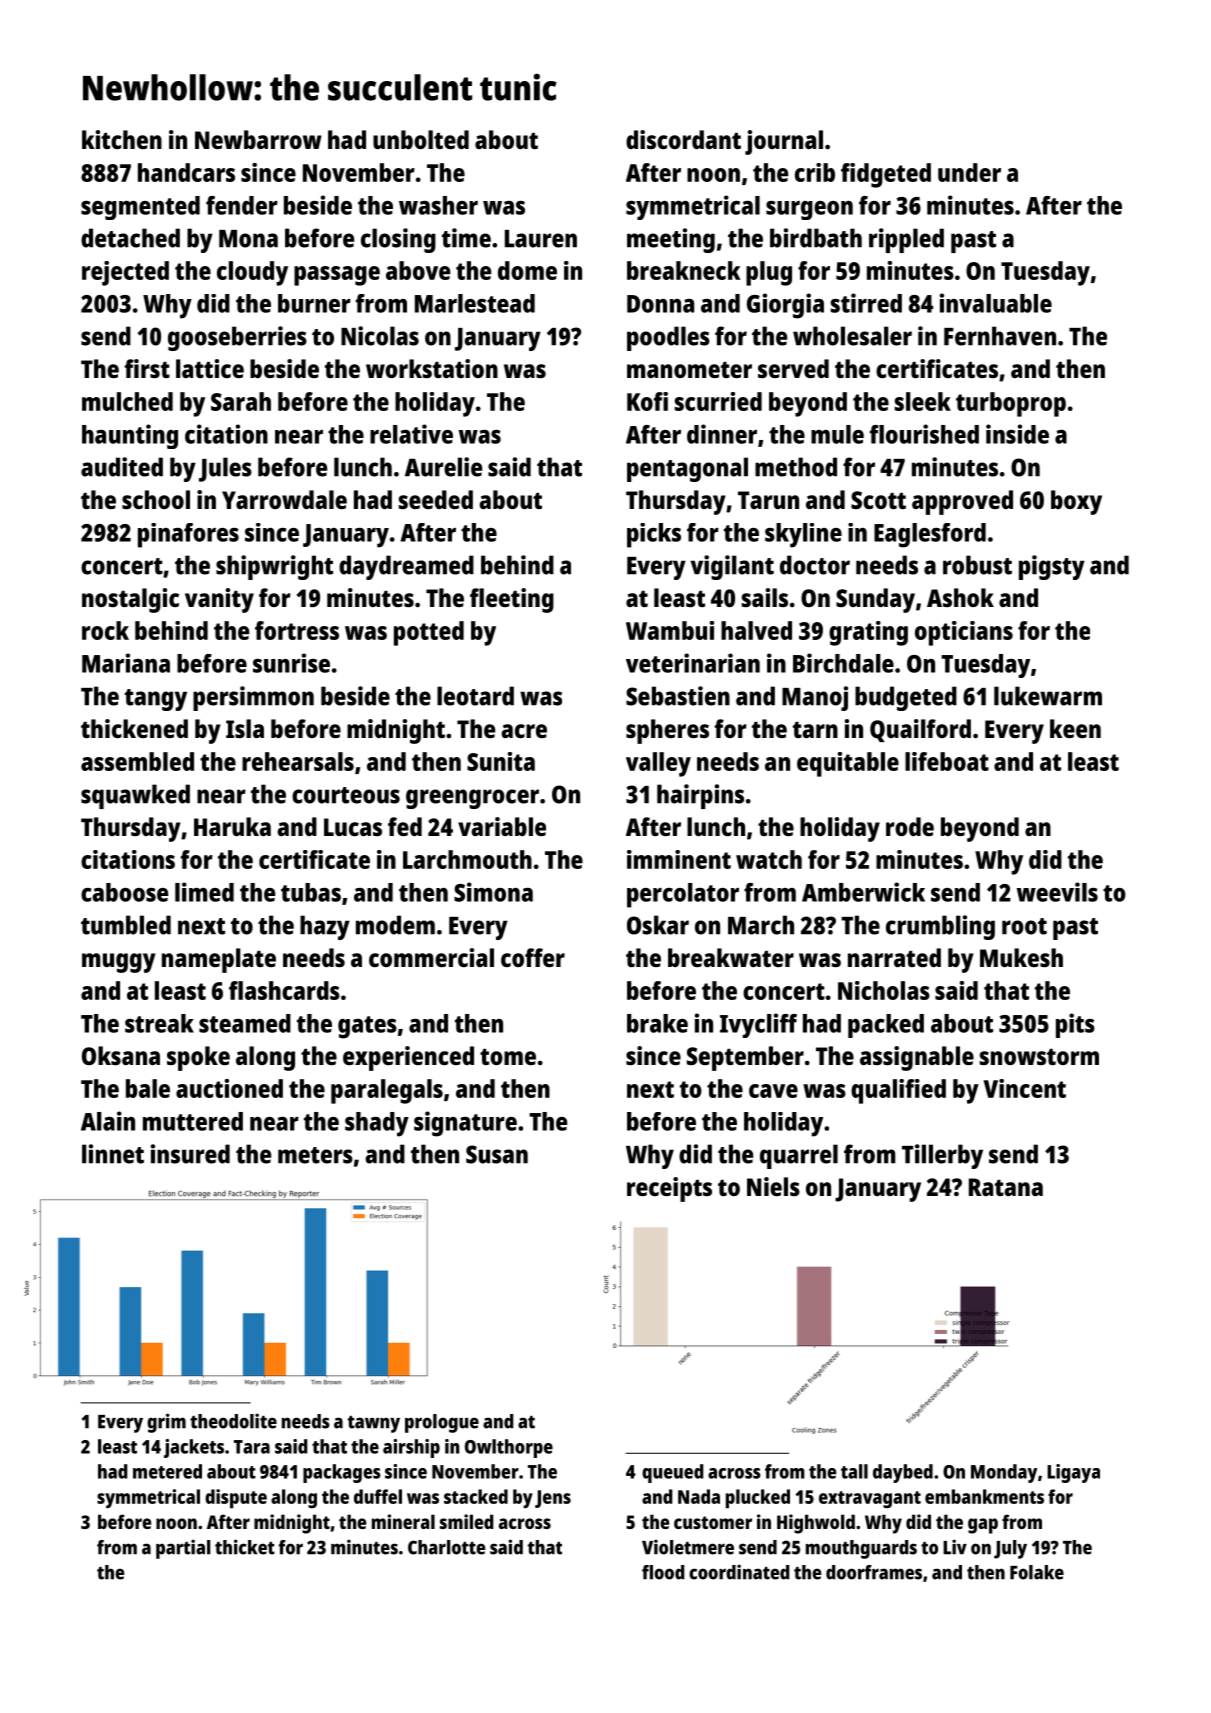 The image size is (1211, 1713). What do you see at coordinates (964, 633) in the document?
I see `opticians` at bounding box center [964, 633].
